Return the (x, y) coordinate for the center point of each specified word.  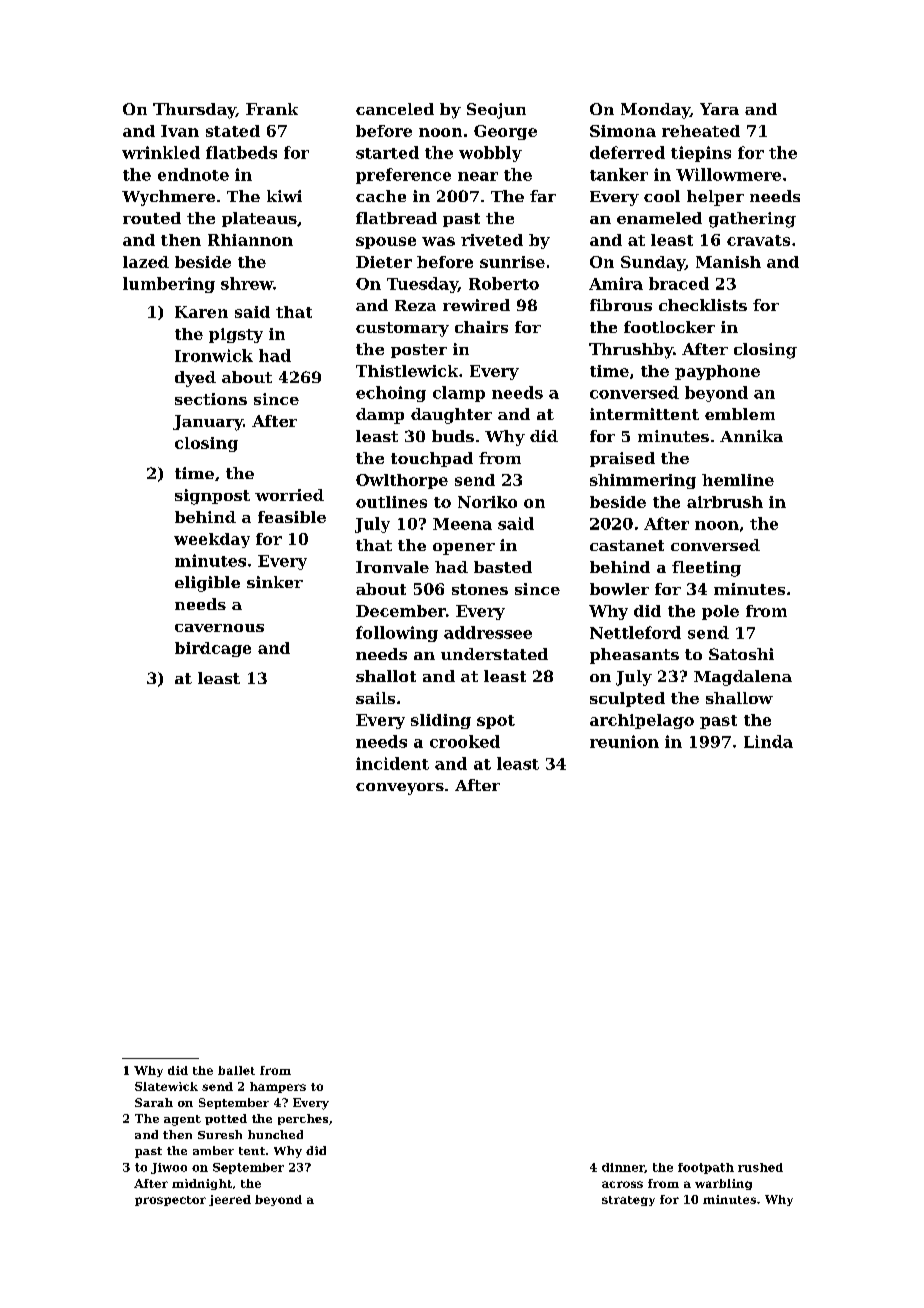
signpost (212, 497)
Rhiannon (250, 240)
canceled (395, 109)
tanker (619, 174)
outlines (391, 502)
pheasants (634, 656)
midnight (202, 1184)
